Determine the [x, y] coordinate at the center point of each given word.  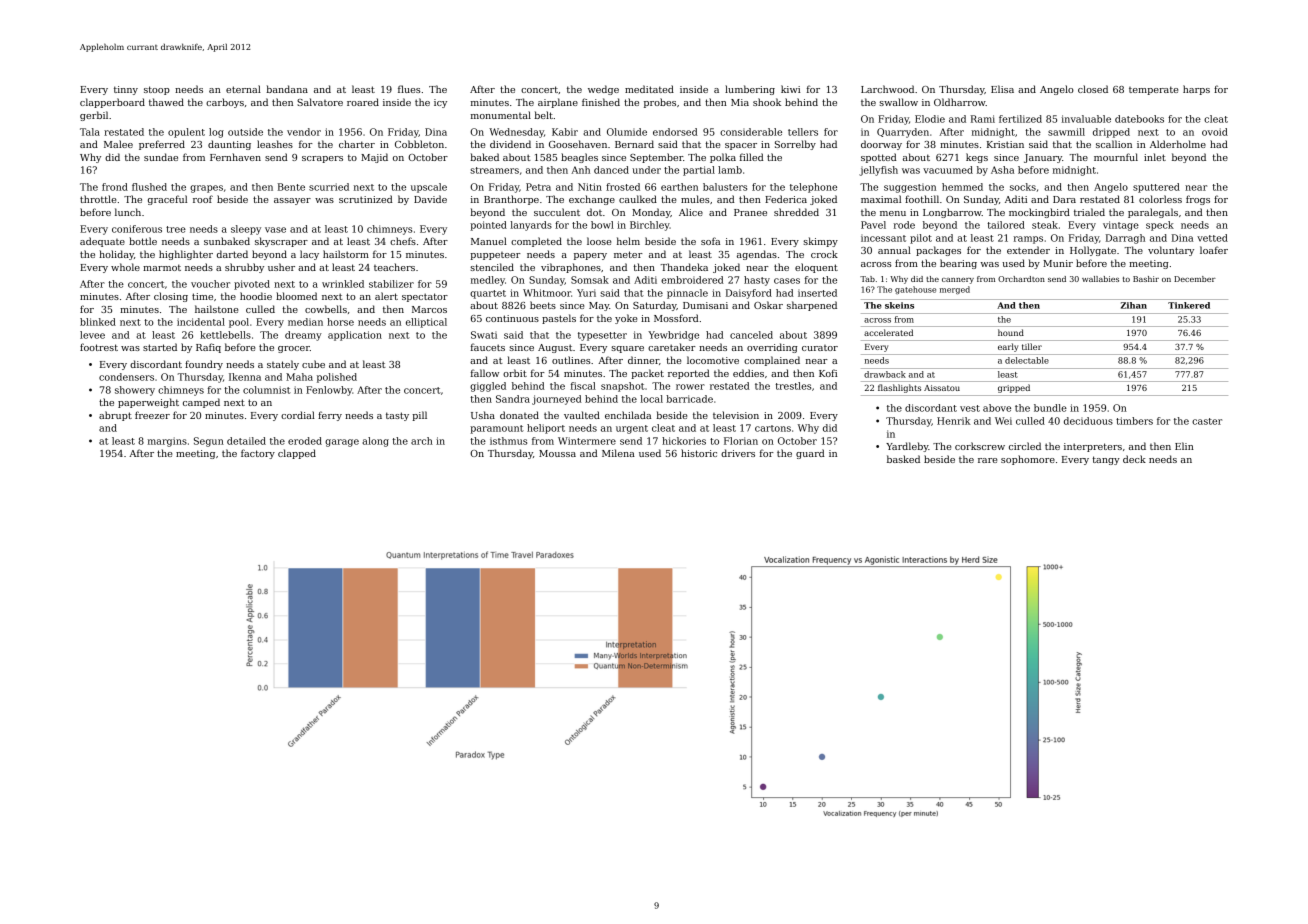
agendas [757, 255]
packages [938, 251]
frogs [1198, 200]
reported [689, 374]
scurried [329, 187]
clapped [297, 454]
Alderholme [1178, 144]
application [355, 336]
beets [543, 305]
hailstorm [346, 254]
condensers [126, 377]
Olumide [627, 132]
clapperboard [112, 103]
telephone [813, 188]
